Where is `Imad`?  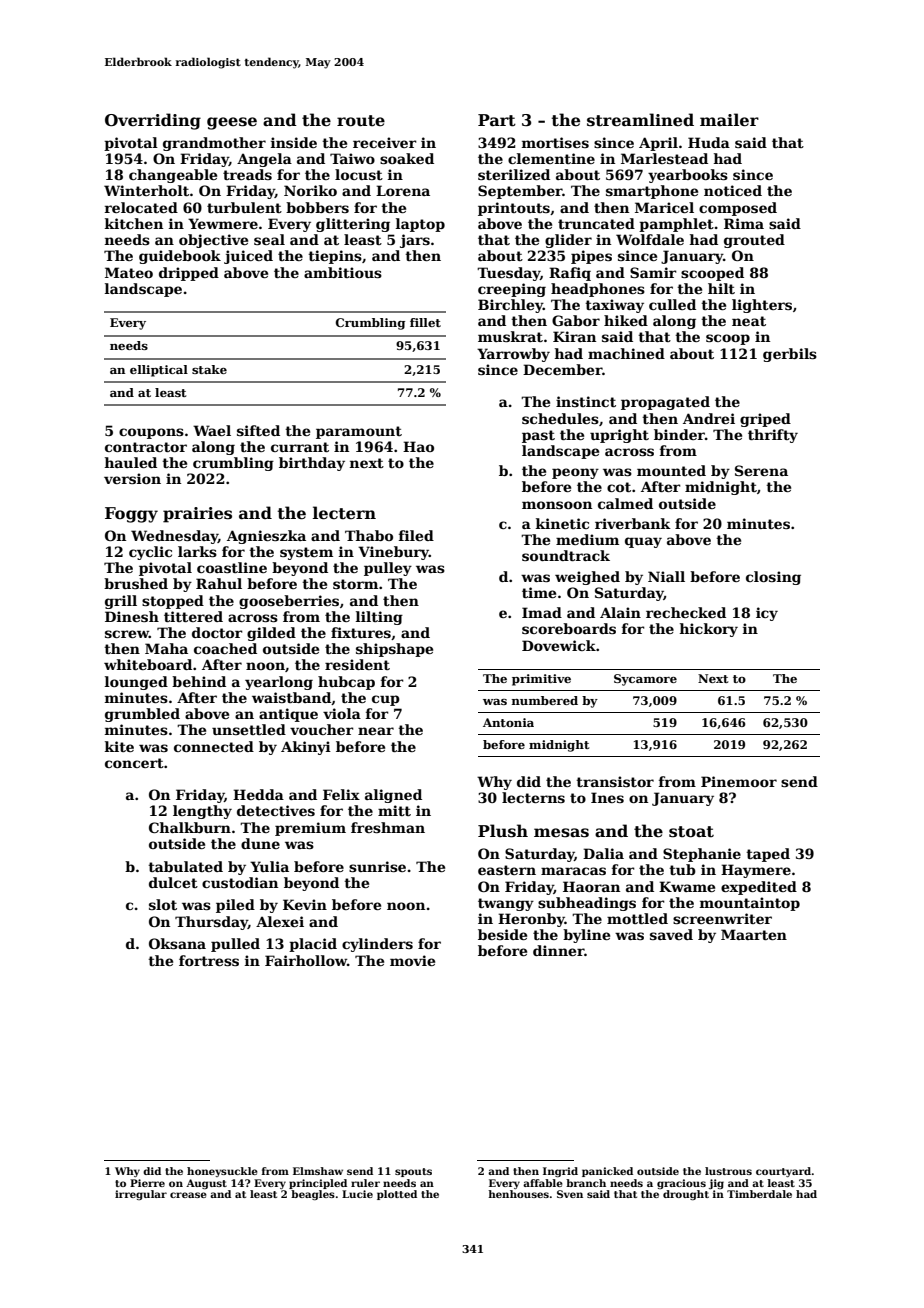 Imad is located at coordinates (542, 612).
